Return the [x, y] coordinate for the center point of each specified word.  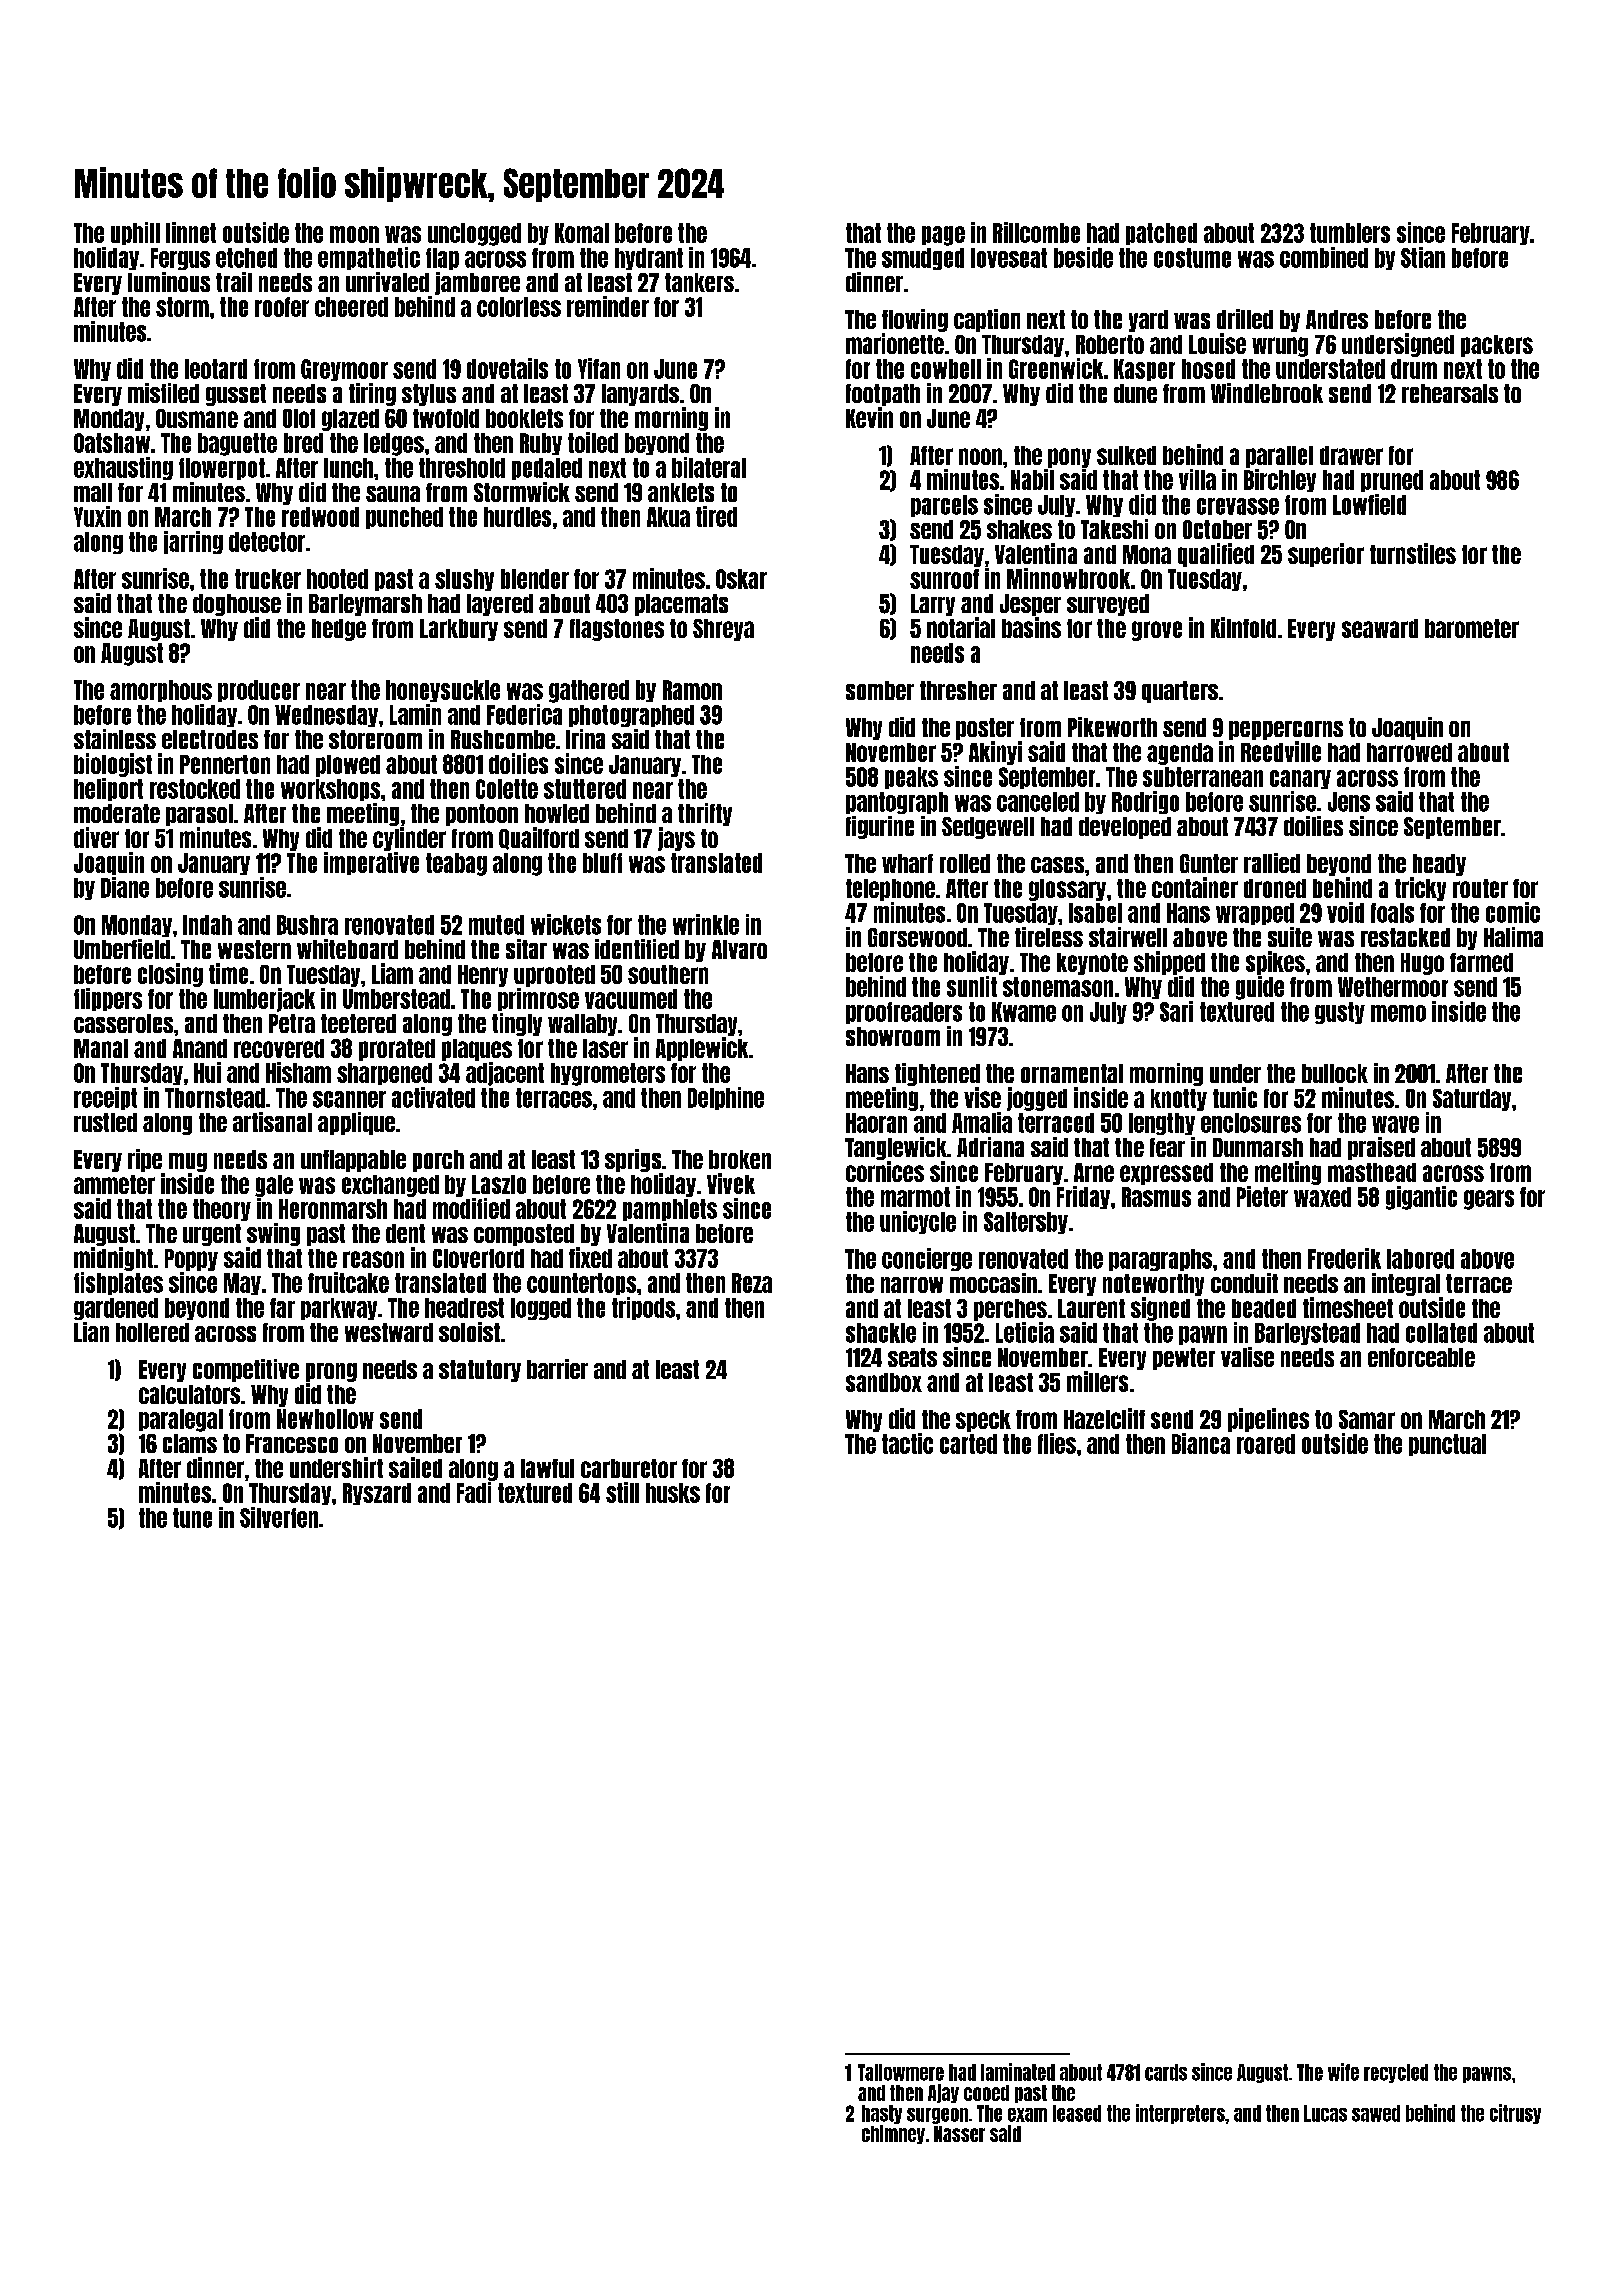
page [943, 236]
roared [1266, 1444]
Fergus [180, 259]
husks [673, 1493]
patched [1161, 234]
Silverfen [279, 1517]
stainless [115, 739]
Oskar [741, 579]
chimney [893, 2134]
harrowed [1409, 752]
